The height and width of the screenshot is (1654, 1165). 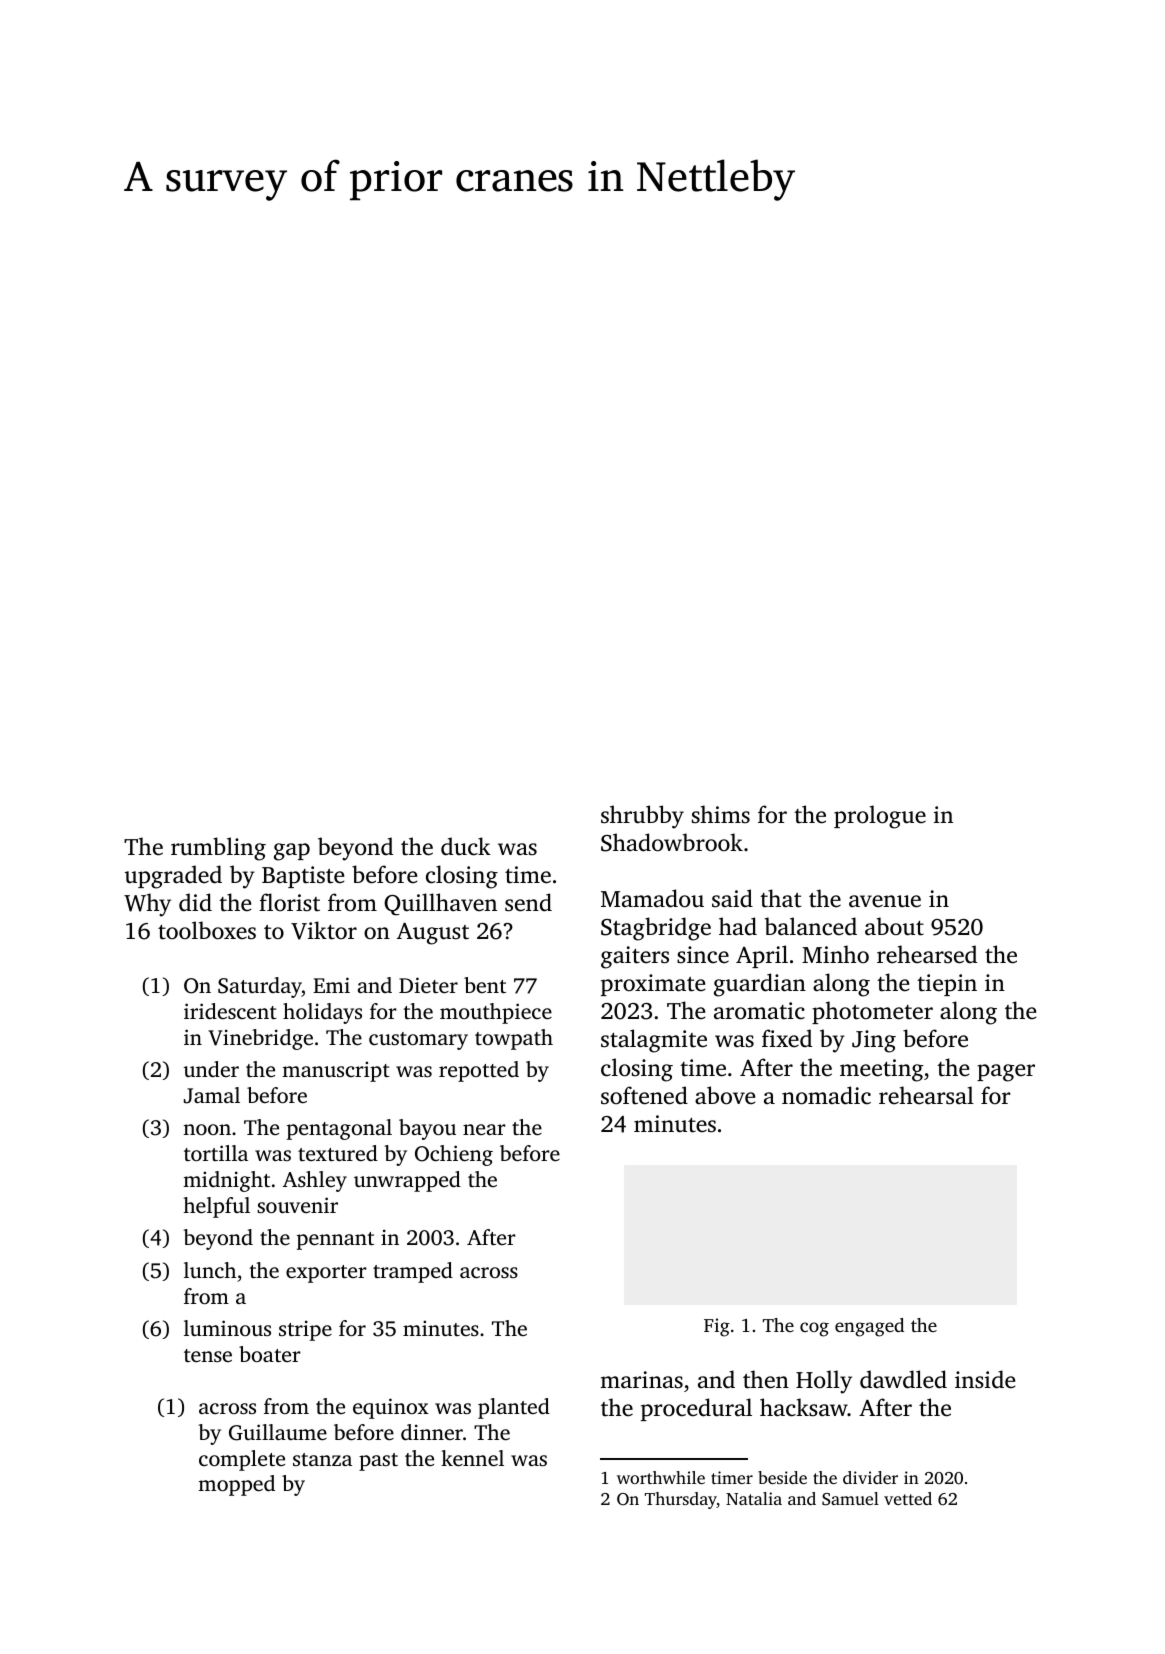 What do you see at coordinates (305, 1330) in the screenshot?
I see `stripe` at bounding box center [305, 1330].
